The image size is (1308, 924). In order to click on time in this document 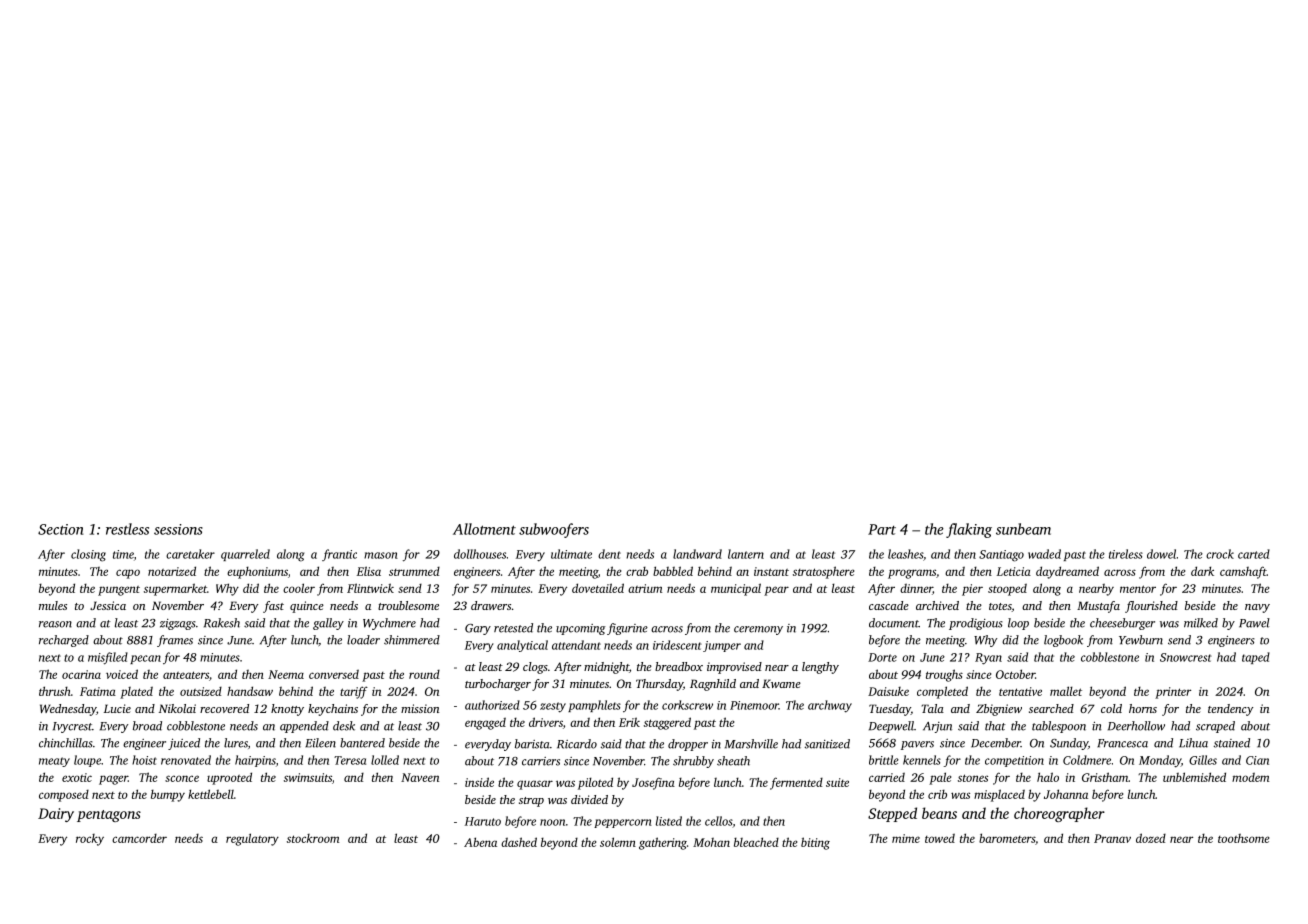, I will do `click(123, 554)`.
